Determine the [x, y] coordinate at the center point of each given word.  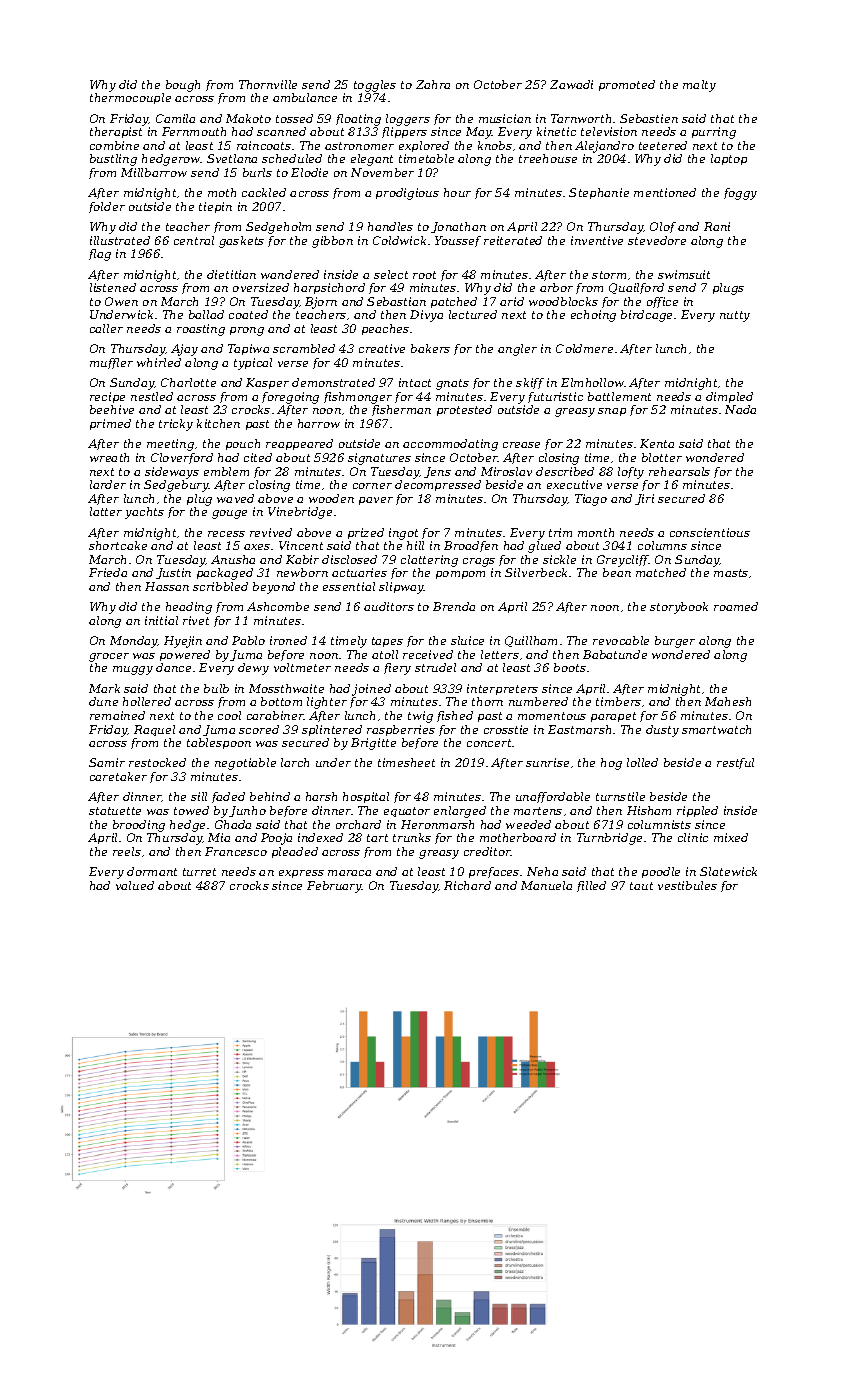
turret [199, 872]
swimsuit [684, 274]
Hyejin [183, 642]
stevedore [657, 240]
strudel [435, 667]
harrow [319, 423]
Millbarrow [154, 172]
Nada [740, 409]
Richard [467, 885]
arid [512, 301]
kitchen [218, 423]
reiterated [513, 240]
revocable [621, 640]
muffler [111, 363]
